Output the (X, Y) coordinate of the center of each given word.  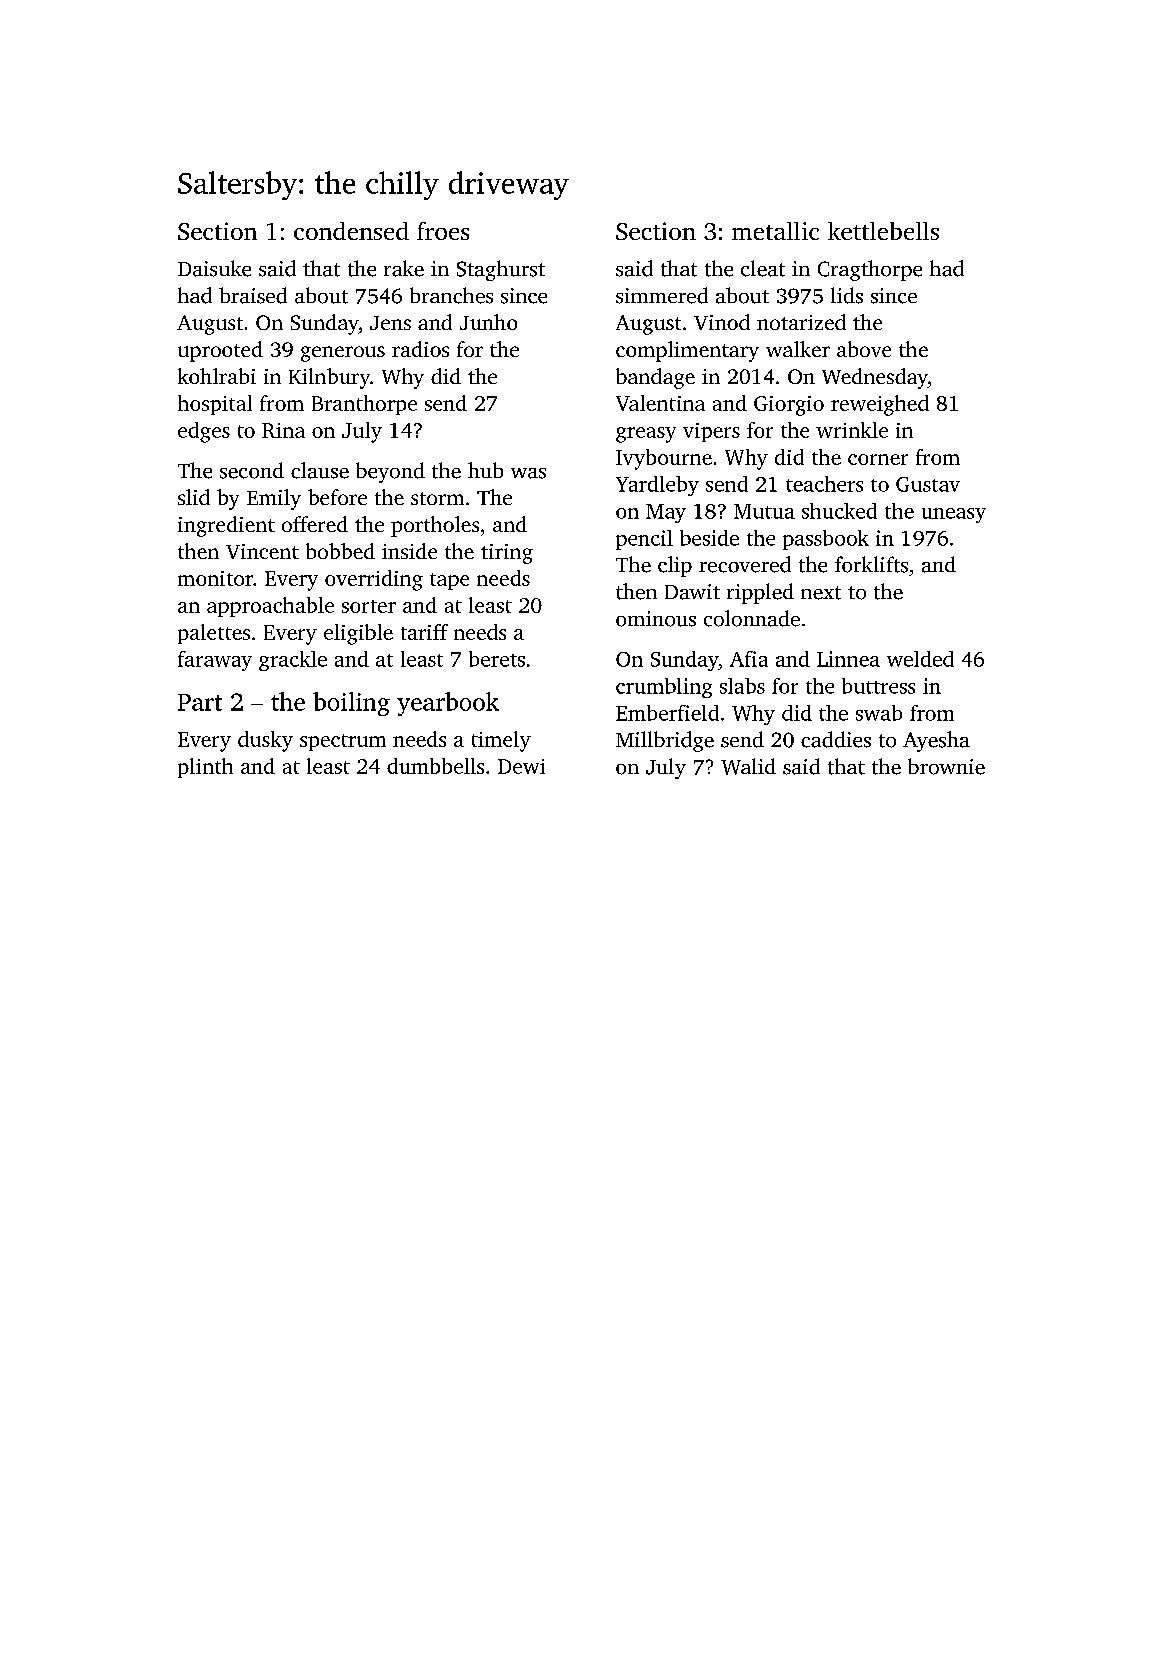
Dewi (521, 766)
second (252, 470)
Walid (748, 766)
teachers (824, 484)
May (666, 513)
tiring (507, 554)
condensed (351, 231)
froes (443, 231)
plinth (205, 768)
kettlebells (883, 231)
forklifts (871, 564)
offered (315, 524)
